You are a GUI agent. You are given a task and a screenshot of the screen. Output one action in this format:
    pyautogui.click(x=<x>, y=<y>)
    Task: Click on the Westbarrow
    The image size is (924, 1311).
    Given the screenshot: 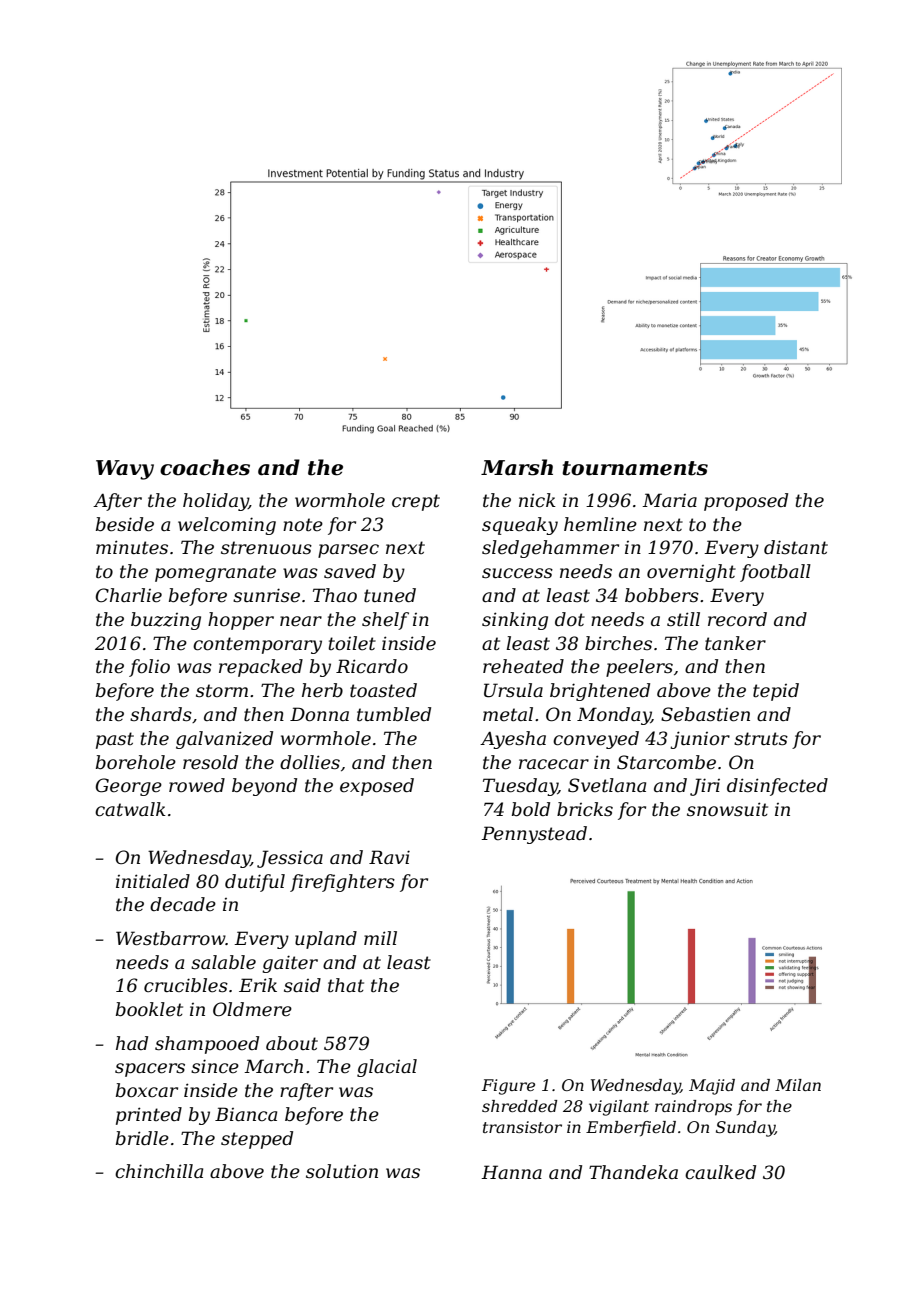 What is the action you would take?
    pyautogui.click(x=171, y=938)
